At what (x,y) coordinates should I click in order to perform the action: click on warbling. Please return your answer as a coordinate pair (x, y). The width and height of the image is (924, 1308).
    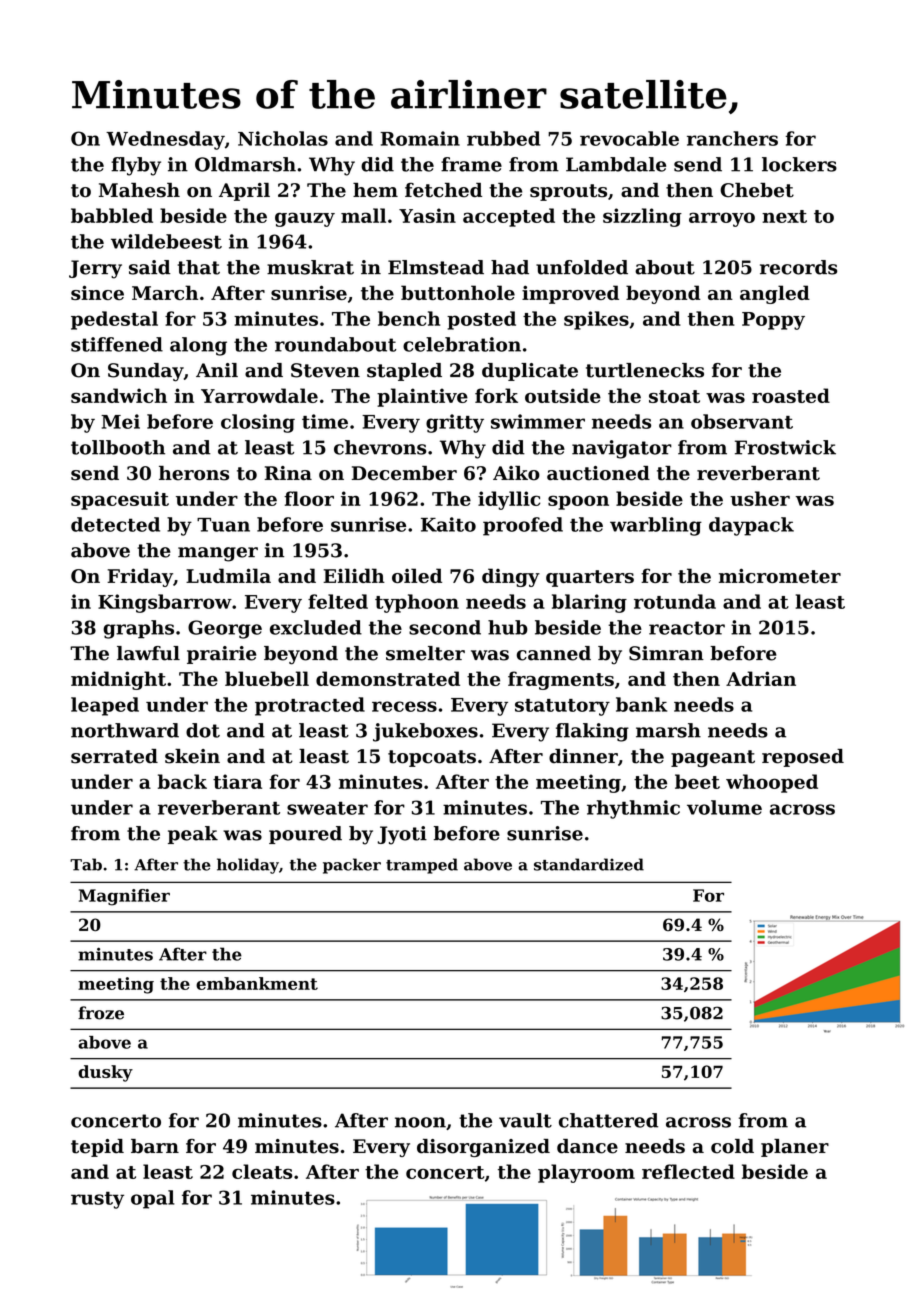
    Looking at the image, I should click on (656, 526).
